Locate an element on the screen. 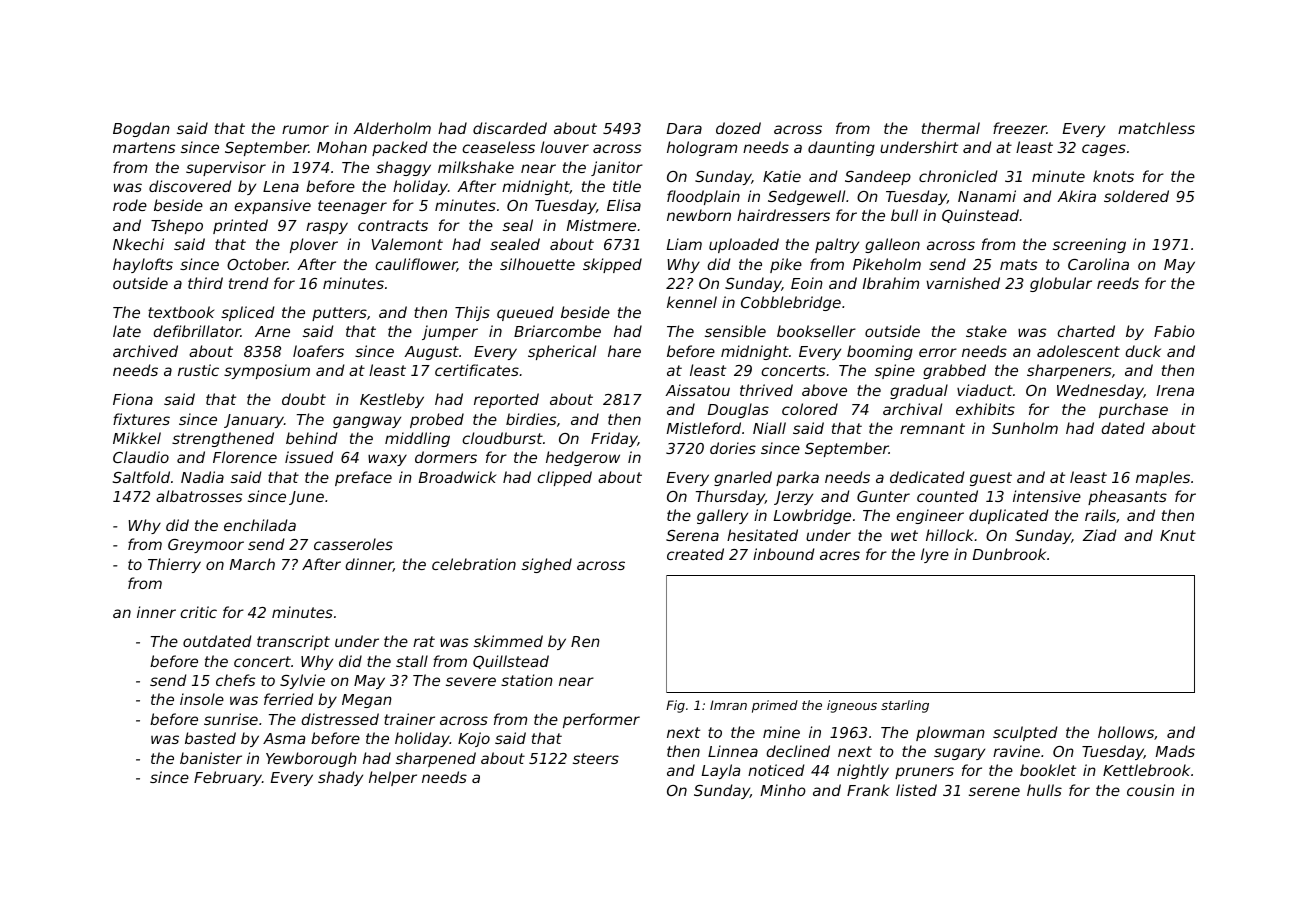 Image resolution: width=1308 pixels, height=924 pixels. station is located at coordinates (527, 680).
